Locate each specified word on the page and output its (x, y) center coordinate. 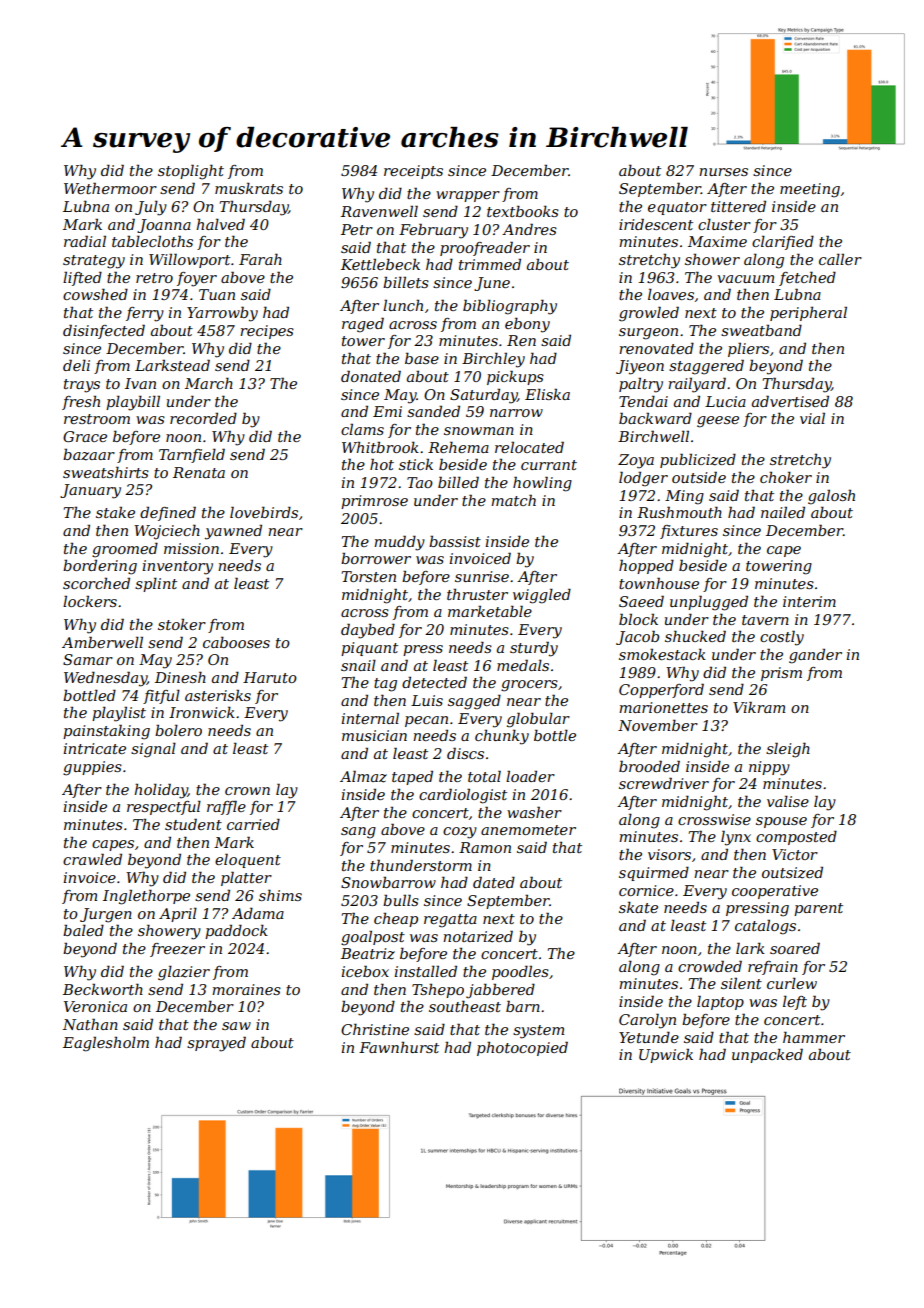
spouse (781, 822)
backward (655, 418)
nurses (723, 172)
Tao (420, 482)
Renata (199, 472)
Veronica (95, 1006)
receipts (413, 172)
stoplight (191, 172)
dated (494, 882)
